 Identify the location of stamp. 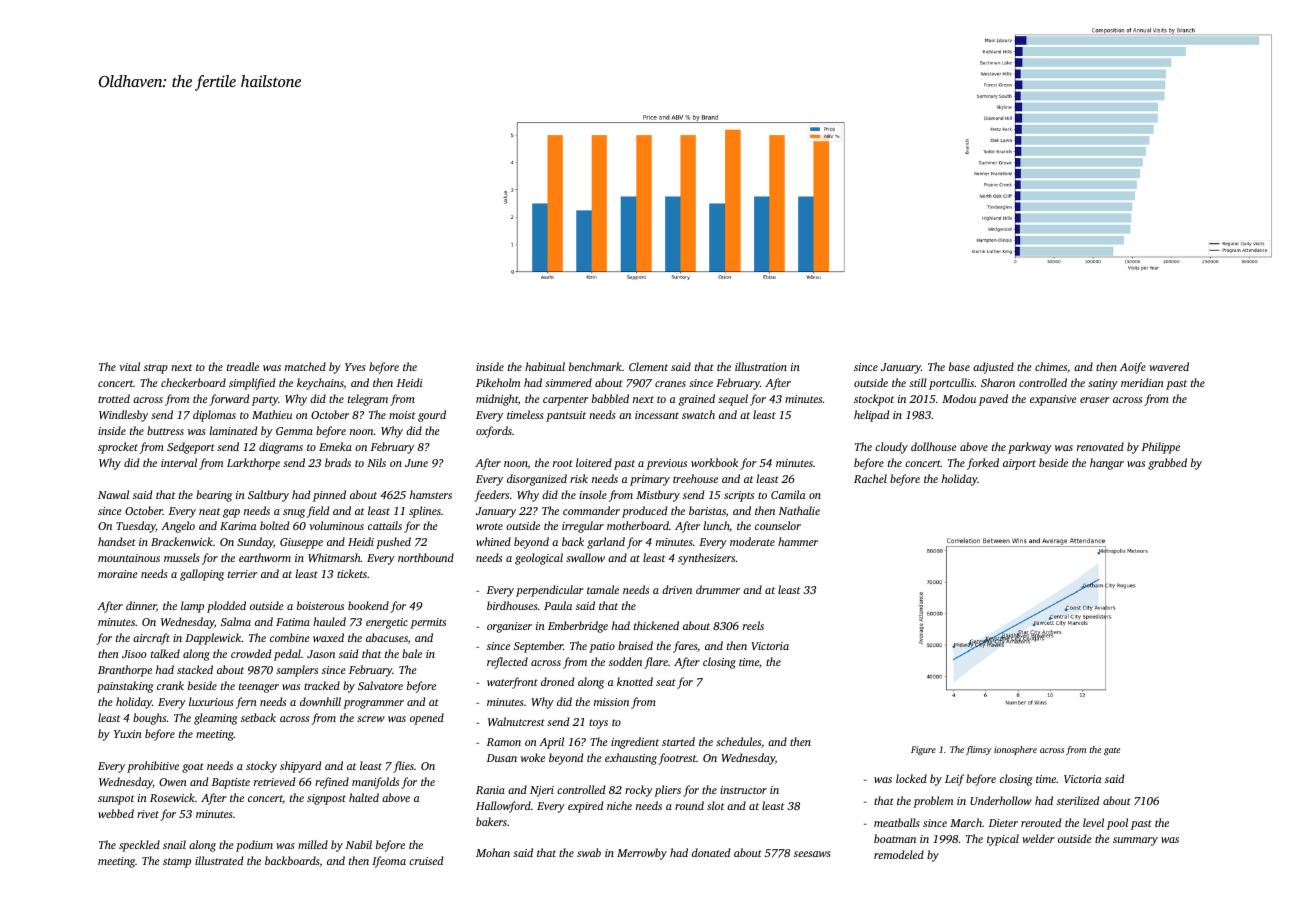
(177, 863).
